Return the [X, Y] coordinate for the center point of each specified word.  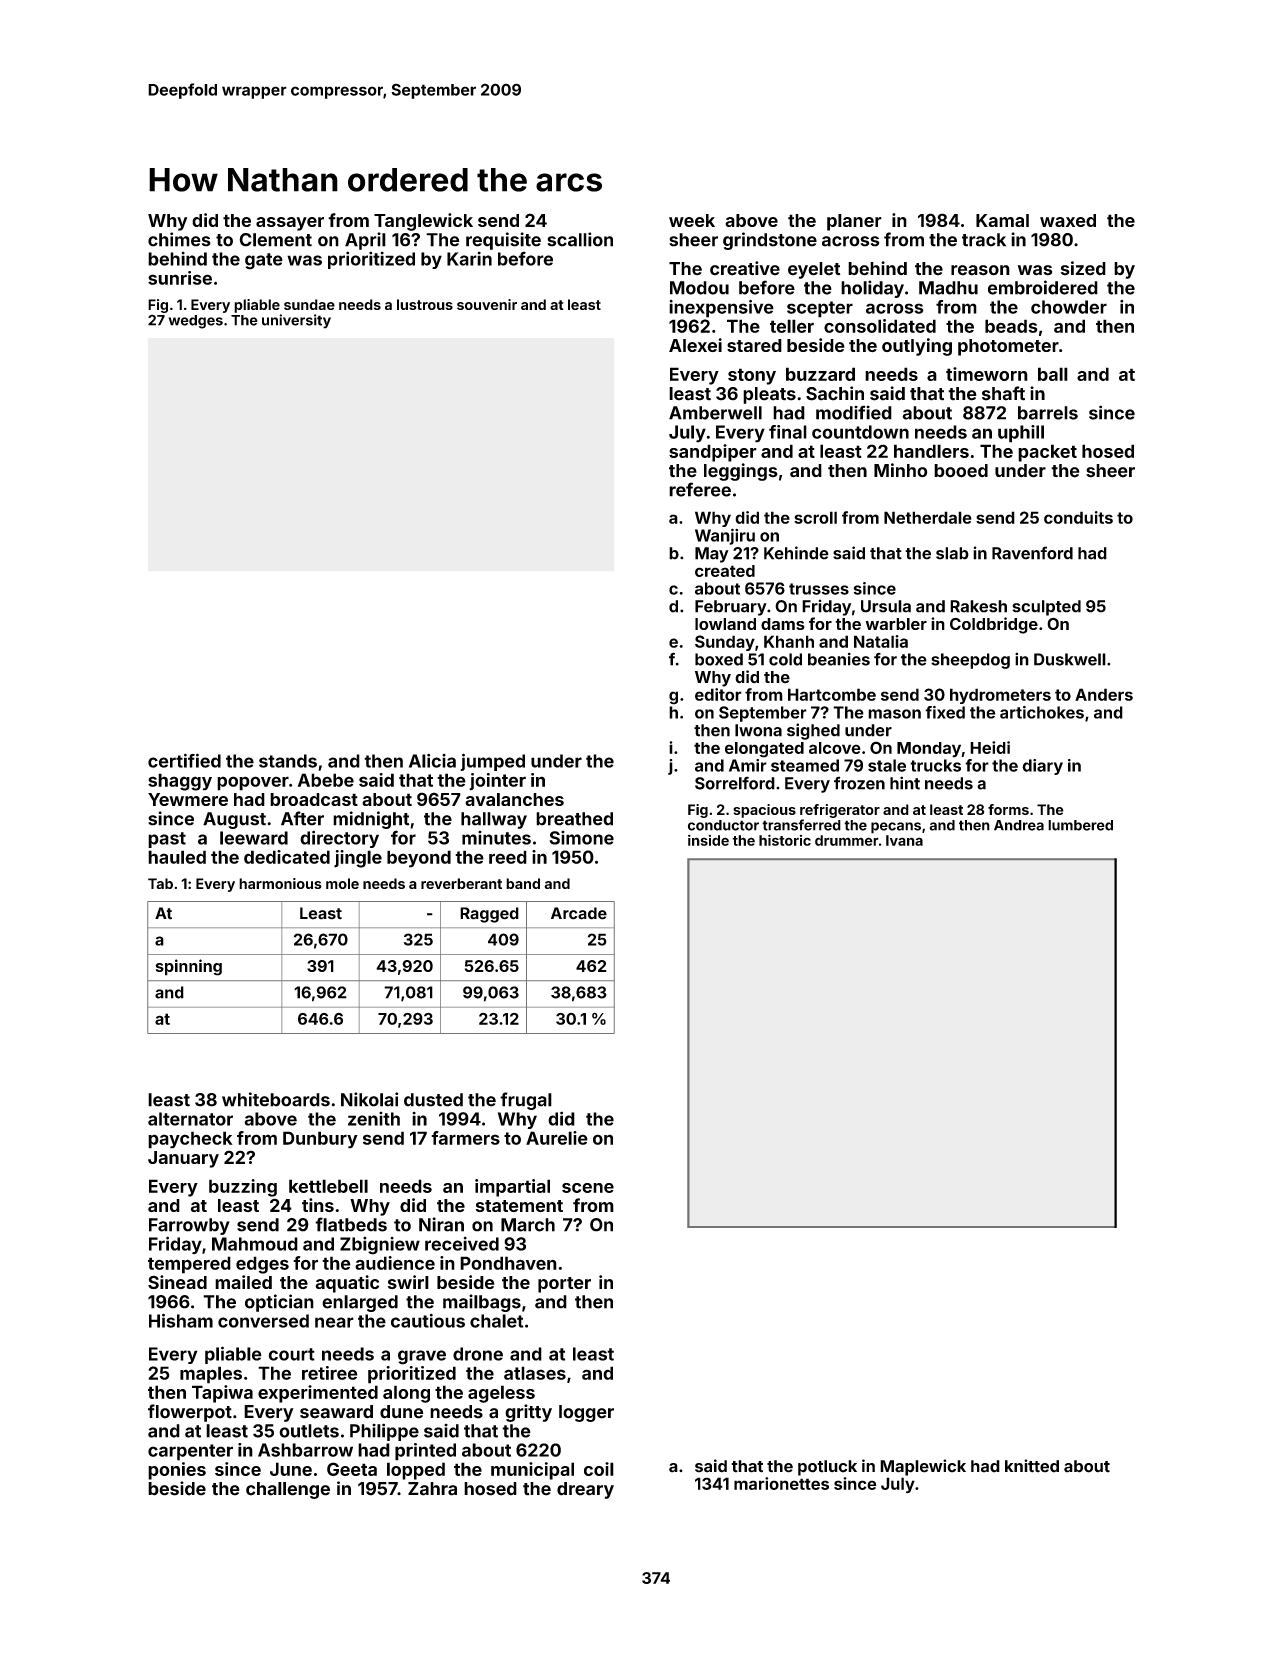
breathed [574, 819]
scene [588, 1188]
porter [564, 1285]
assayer [290, 224]
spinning [189, 967]
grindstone [770, 241]
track [984, 240]
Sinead [177, 1282]
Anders [1104, 694]
